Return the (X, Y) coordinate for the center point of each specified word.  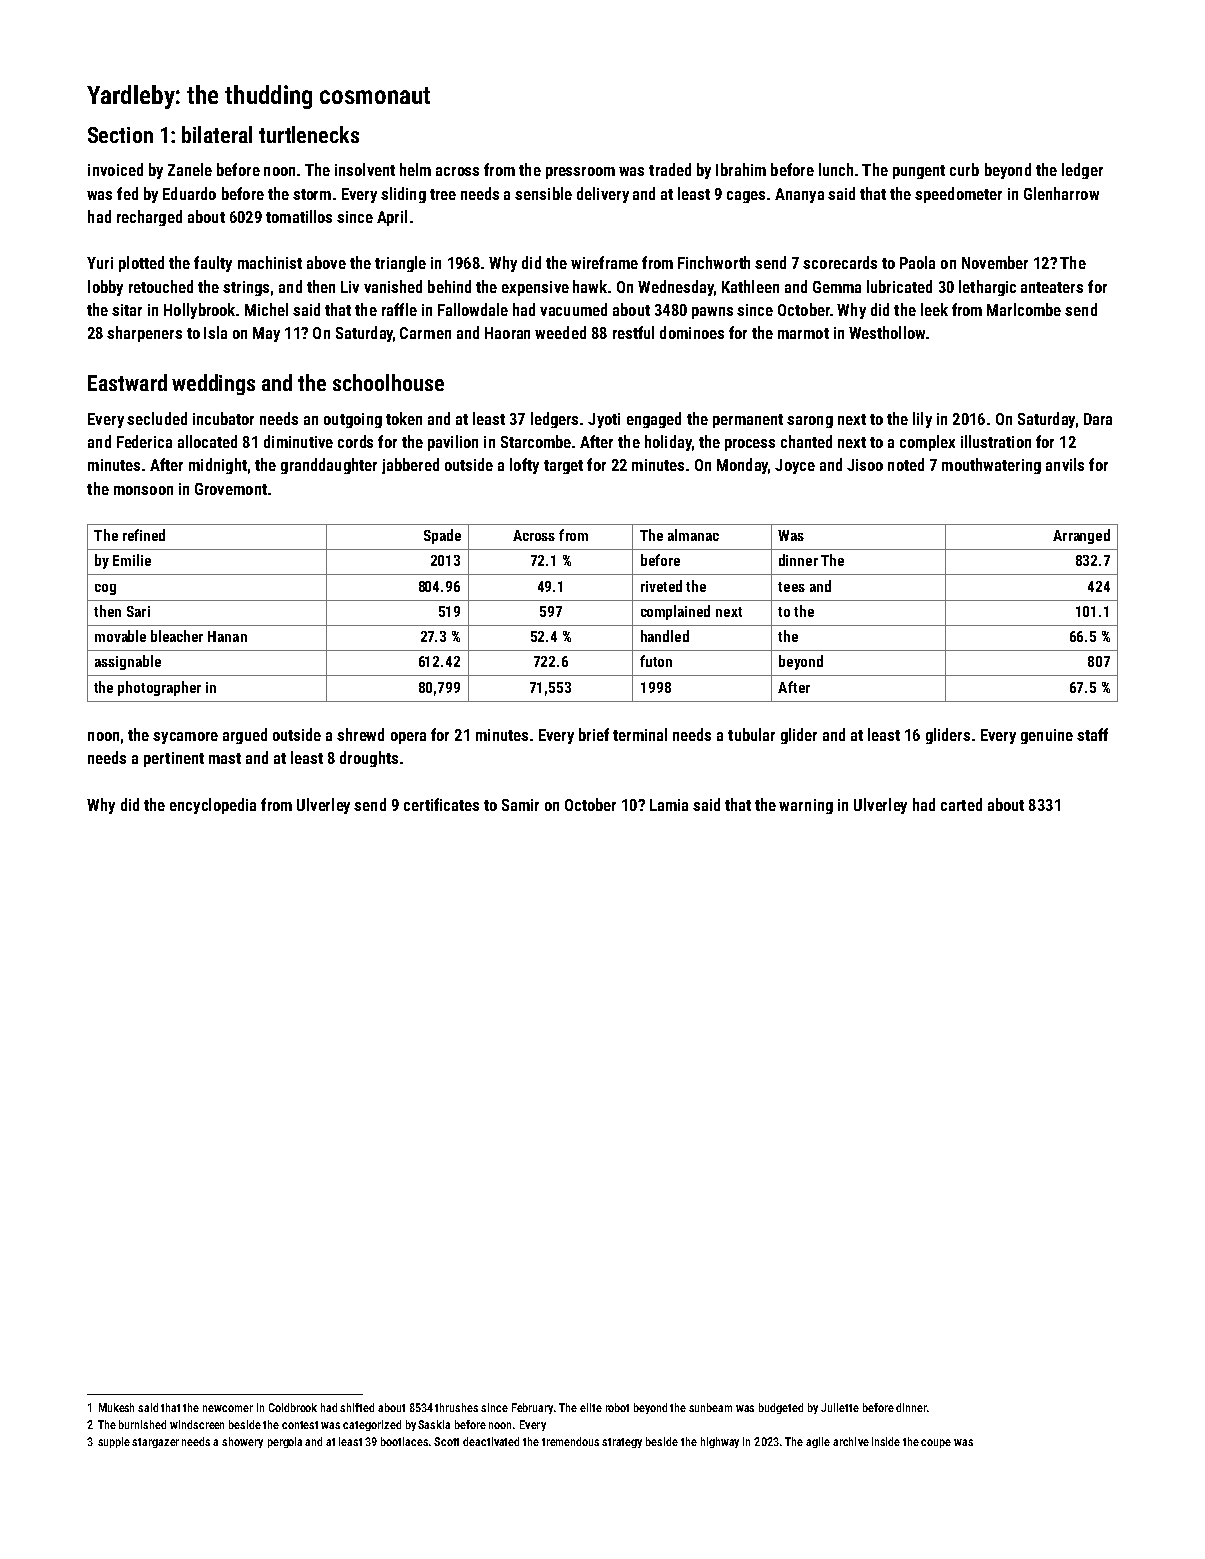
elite (591, 1407)
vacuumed (573, 309)
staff (1092, 734)
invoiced (115, 169)
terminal (640, 734)
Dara (1098, 419)
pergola (285, 1442)
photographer (159, 688)
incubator (223, 418)
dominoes (692, 332)
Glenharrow (1061, 193)
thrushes (456, 1407)
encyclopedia (213, 806)
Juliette (840, 1407)
